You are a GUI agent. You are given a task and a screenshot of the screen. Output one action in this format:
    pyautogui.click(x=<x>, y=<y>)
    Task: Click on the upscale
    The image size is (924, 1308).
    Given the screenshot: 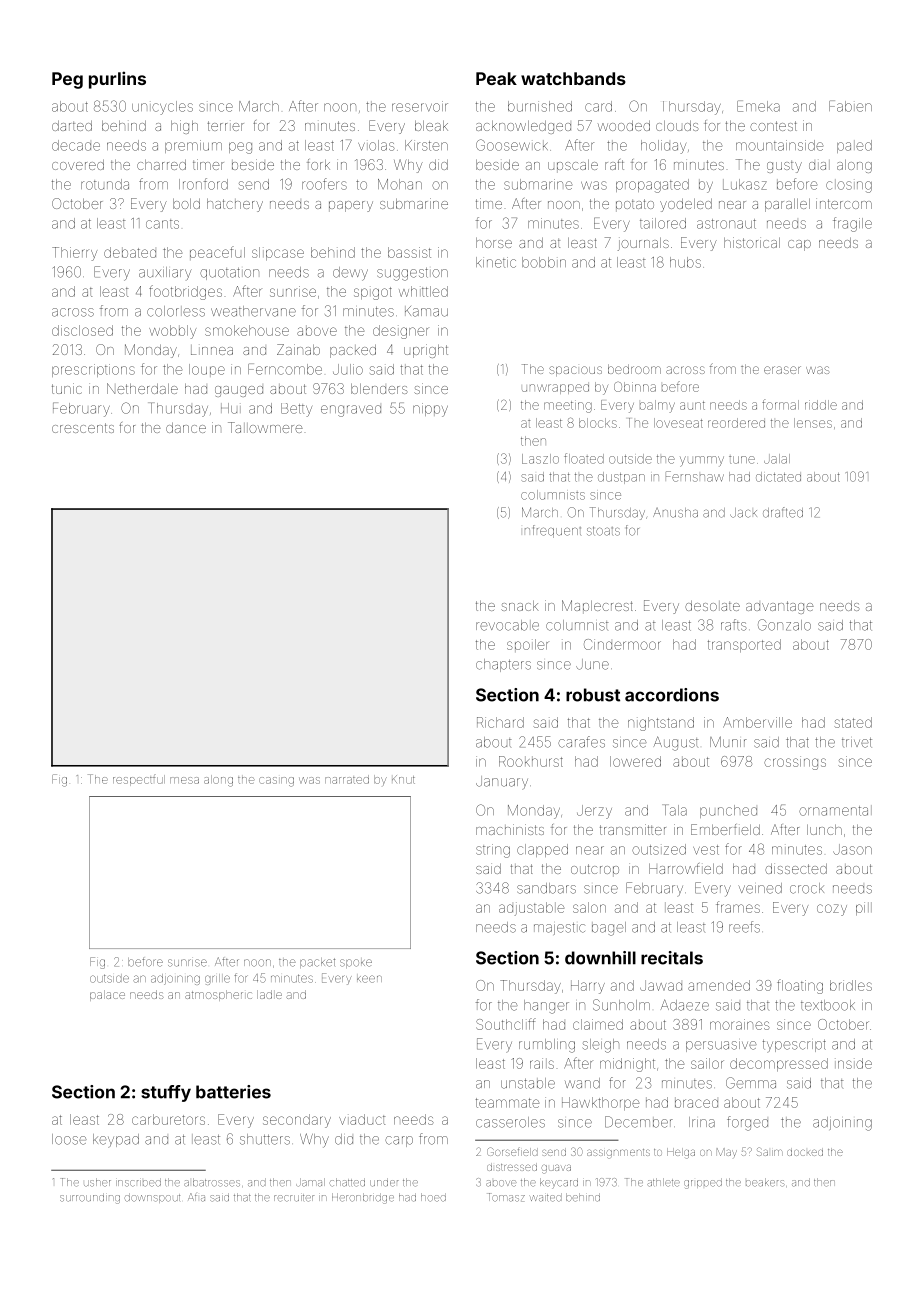 What is the action you would take?
    pyautogui.click(x=573, y=166)
